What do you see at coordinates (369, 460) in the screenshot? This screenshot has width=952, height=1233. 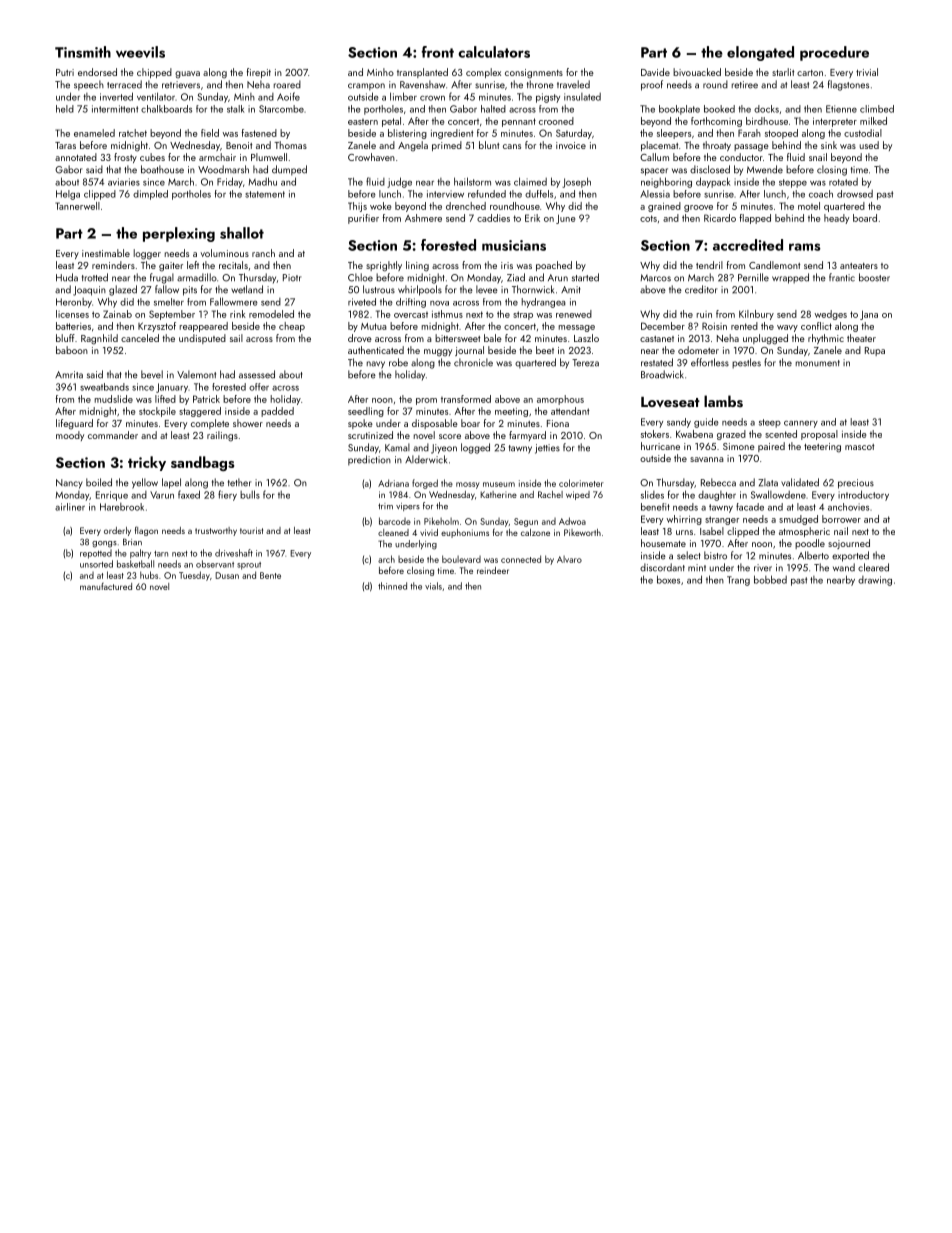 I see `prediction` at bounding box center [369, 460].
